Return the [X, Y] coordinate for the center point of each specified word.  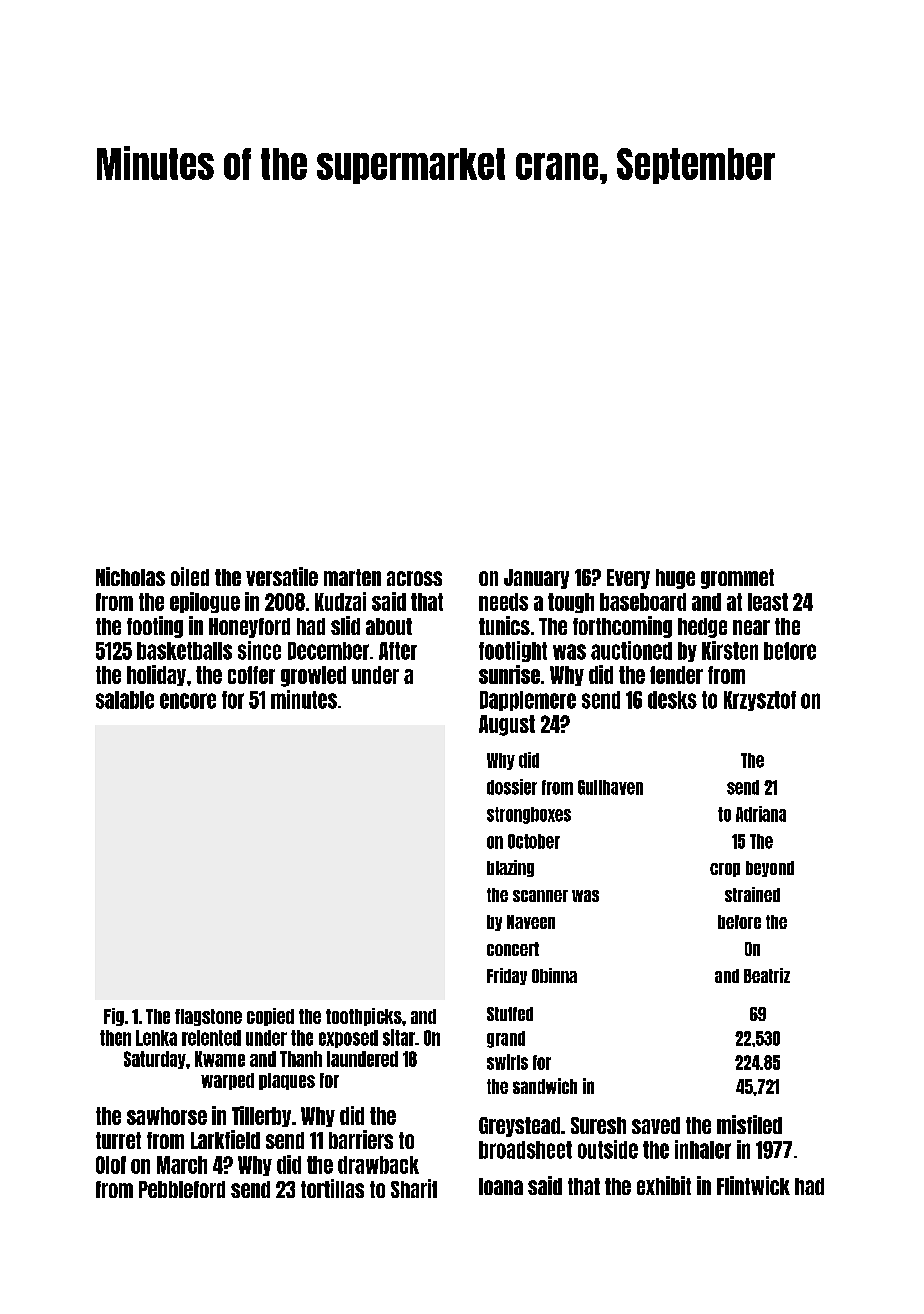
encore [188, 701]
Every [628, 579]
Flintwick [753, 1185]
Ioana [501, 1186]
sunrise [509, 674]
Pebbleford [182, 1189]
